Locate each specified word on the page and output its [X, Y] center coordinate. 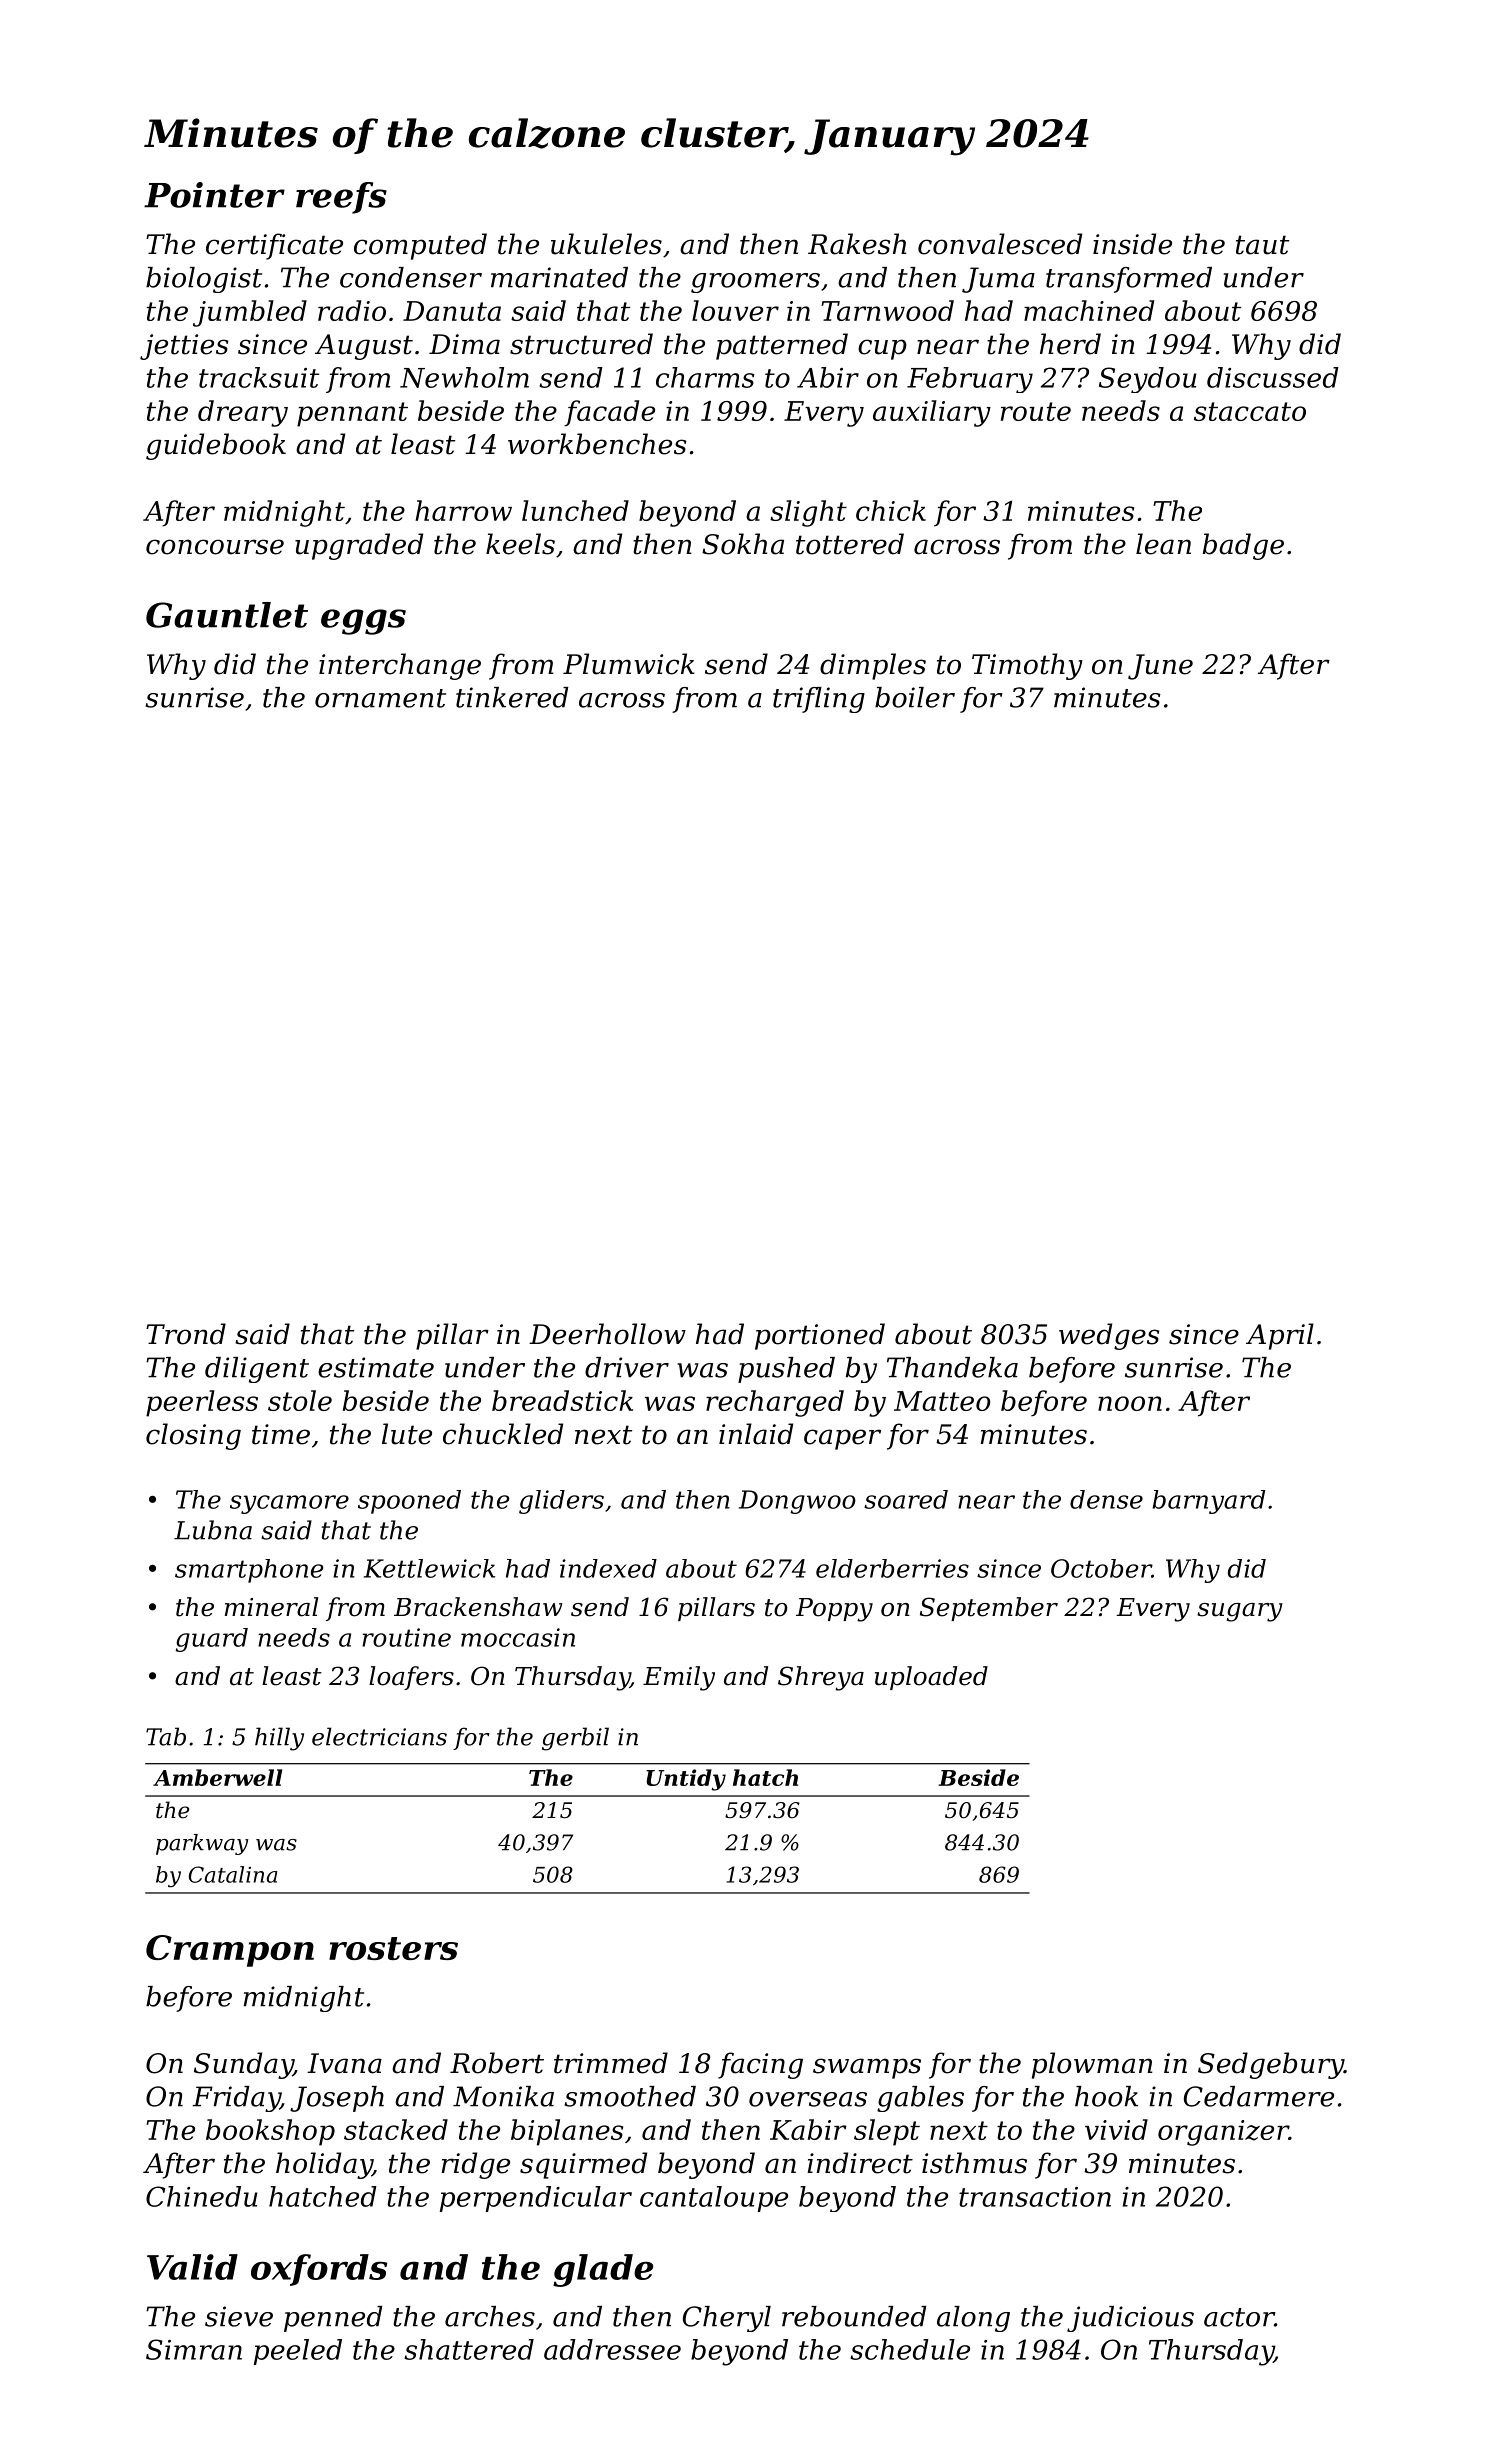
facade [609, 413]
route [1036, 411]
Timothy [1027, 666]
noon [1130, 1403]
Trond [186, 1334]
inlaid [756, 1434]
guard [211, 1640]
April [1280, 1336]
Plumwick [629, 664]
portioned [820, 1336]
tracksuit [259, 377]
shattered [469, 2349]
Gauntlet [227, 615]
